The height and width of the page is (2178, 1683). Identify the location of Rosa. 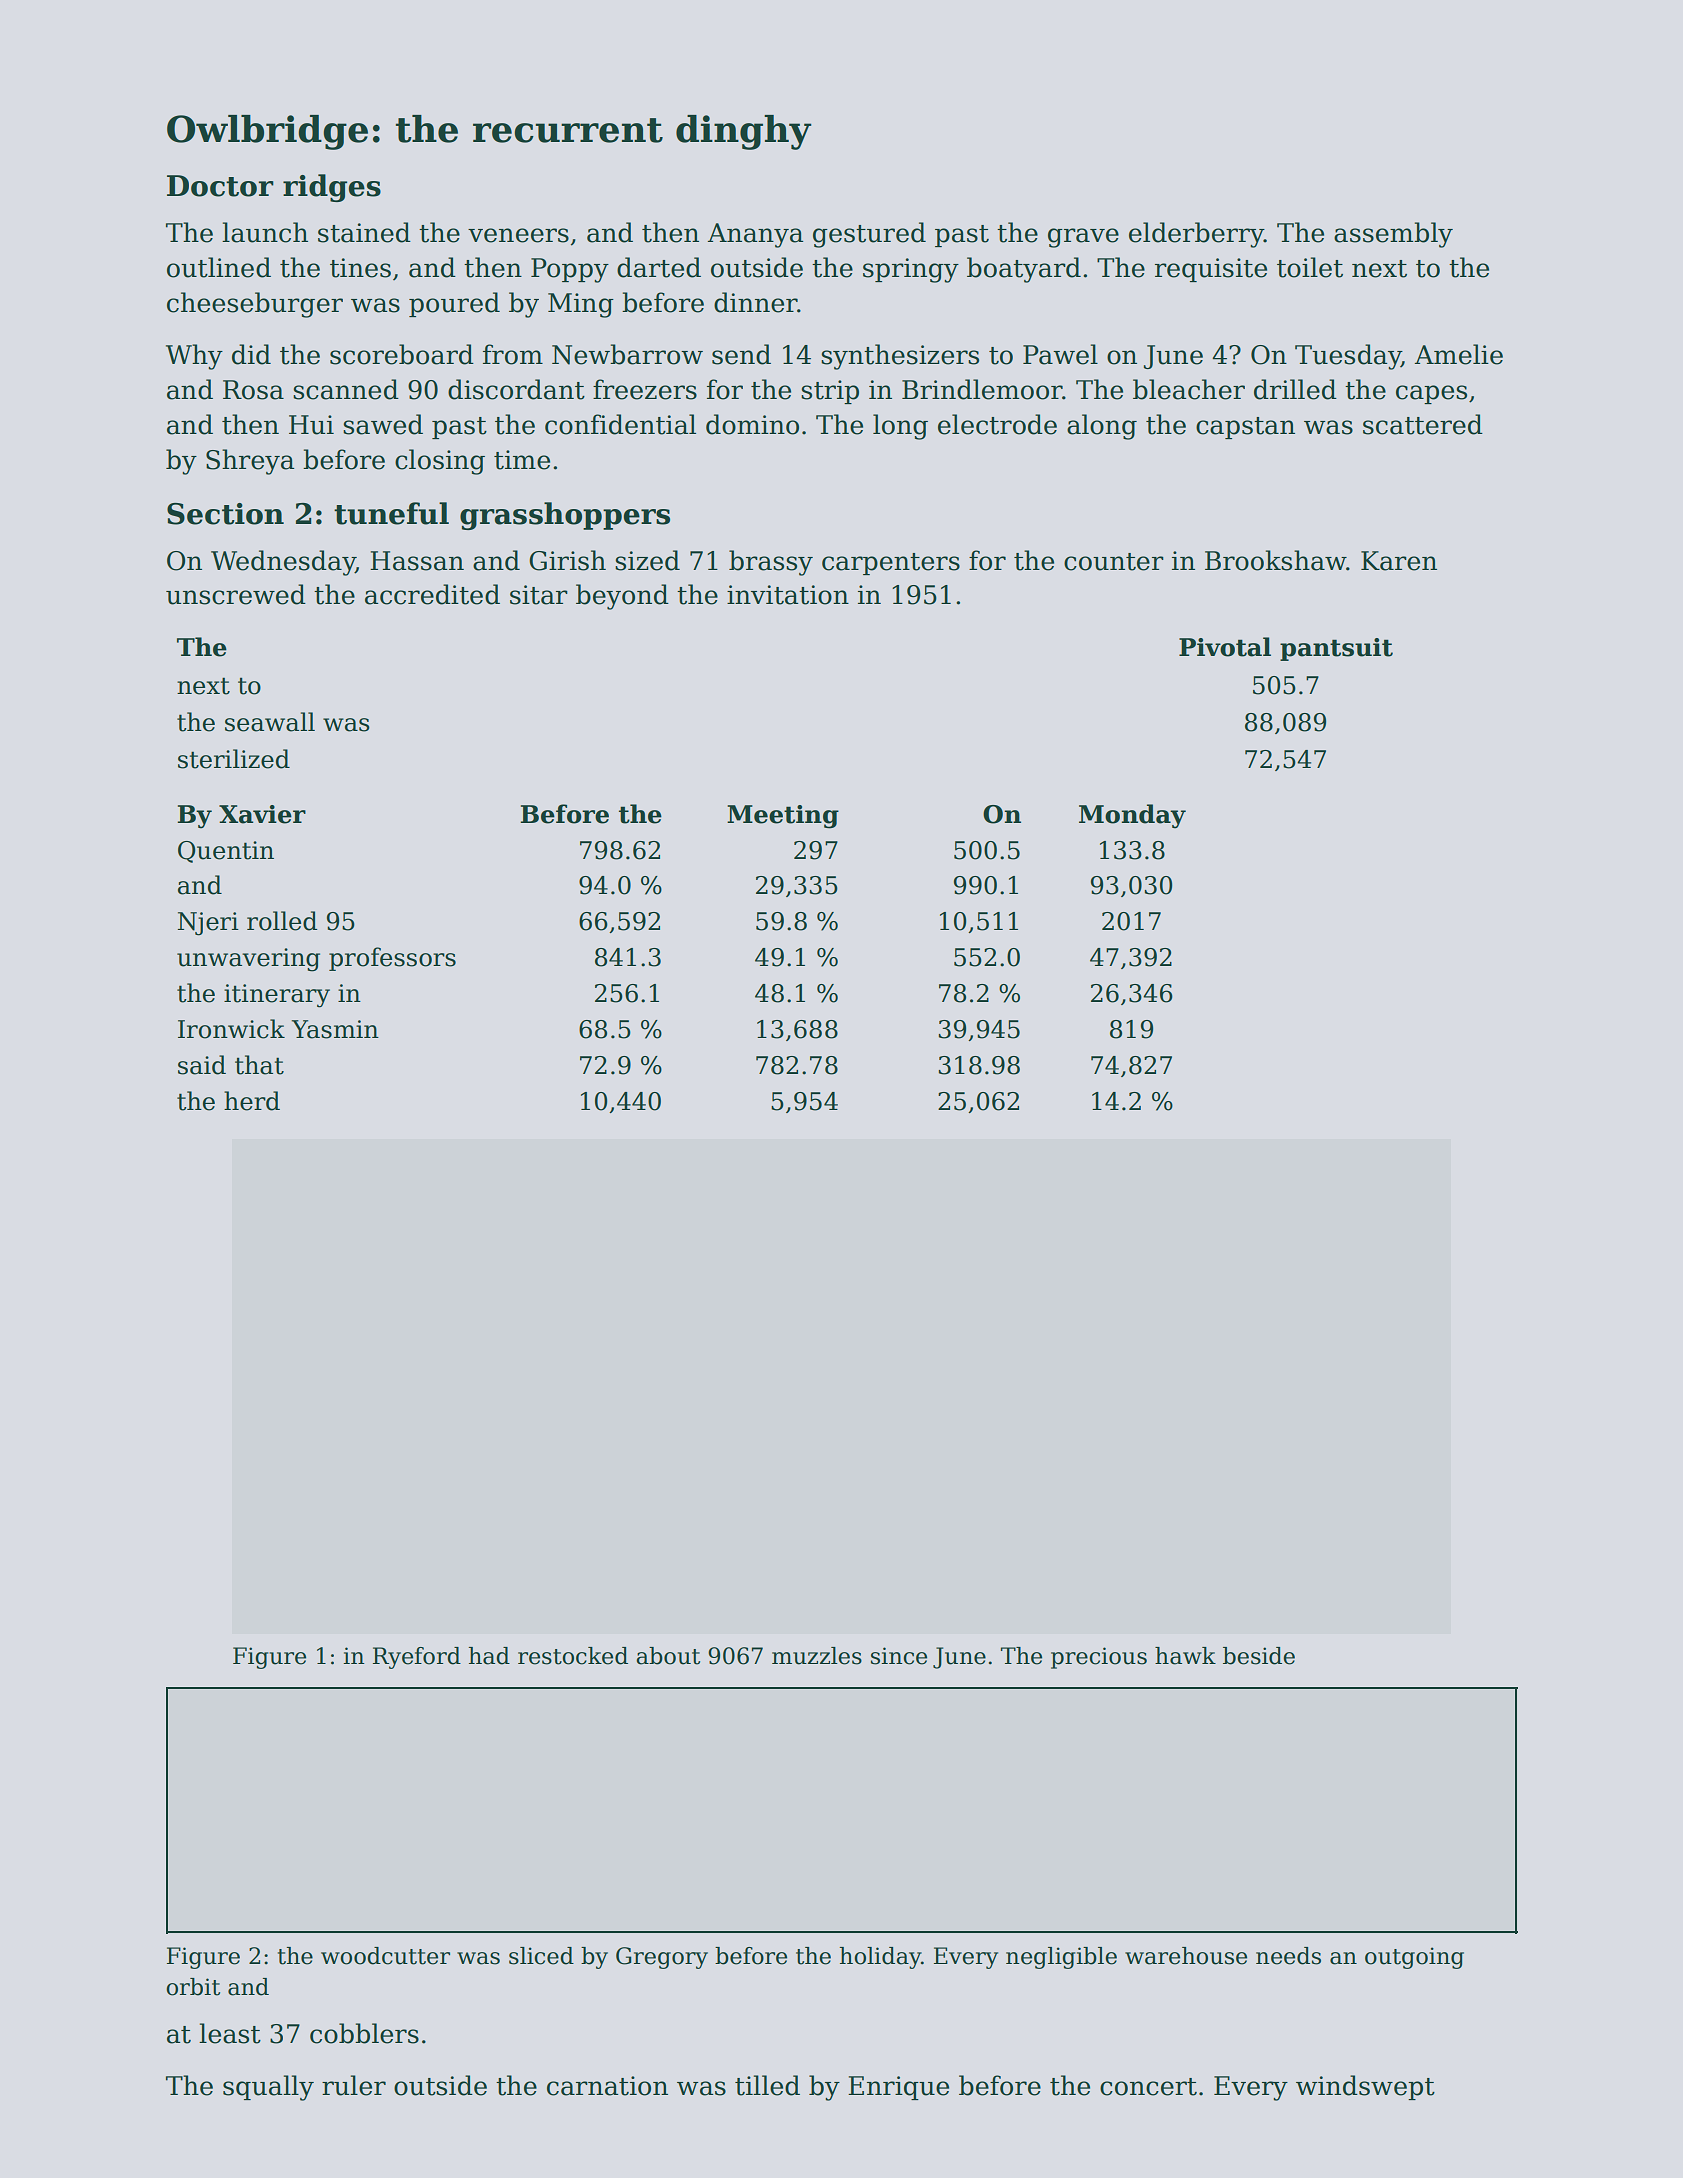
(253, 390).
